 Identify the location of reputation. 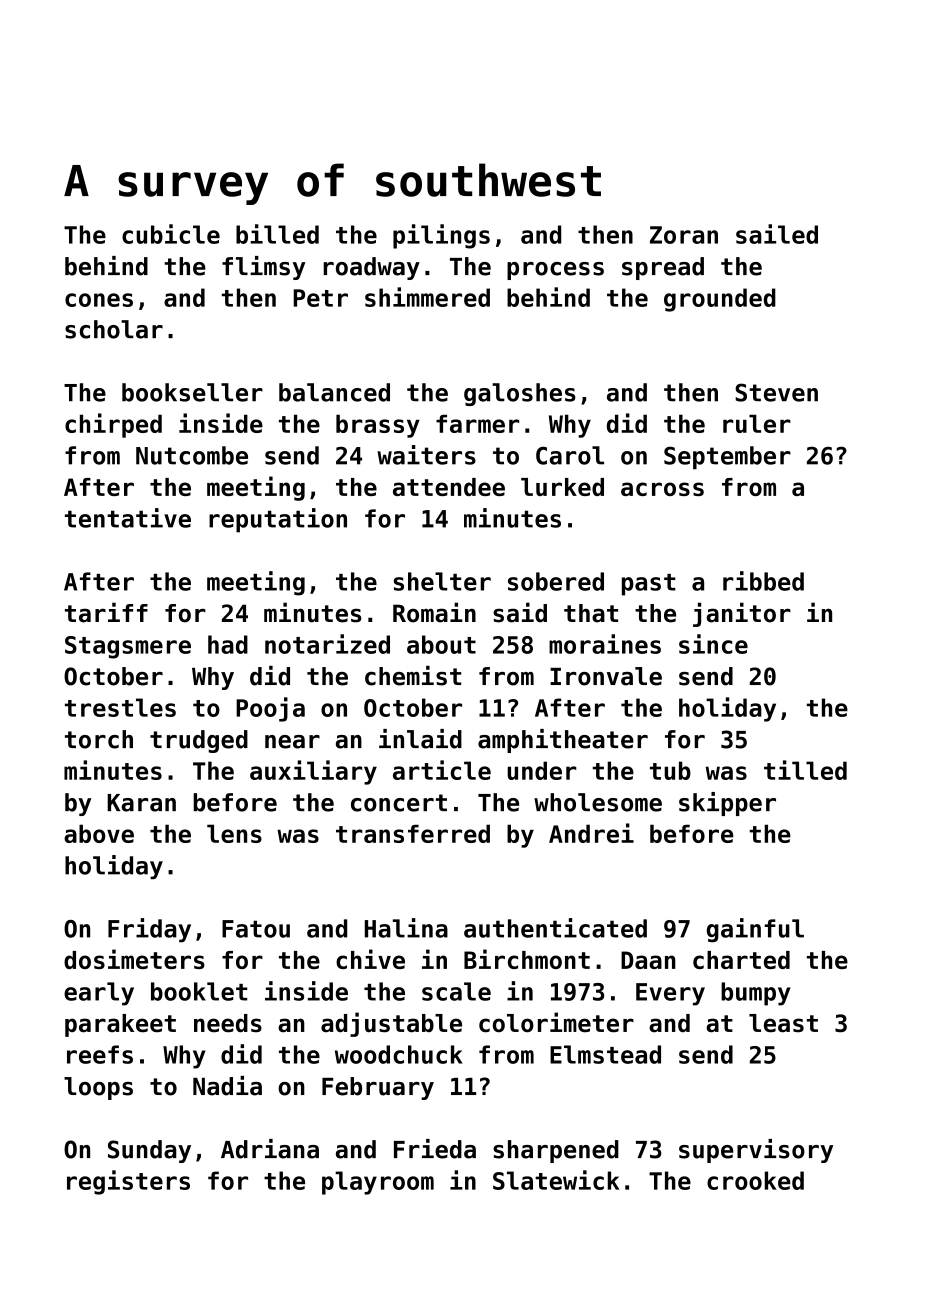
(278, 520).
